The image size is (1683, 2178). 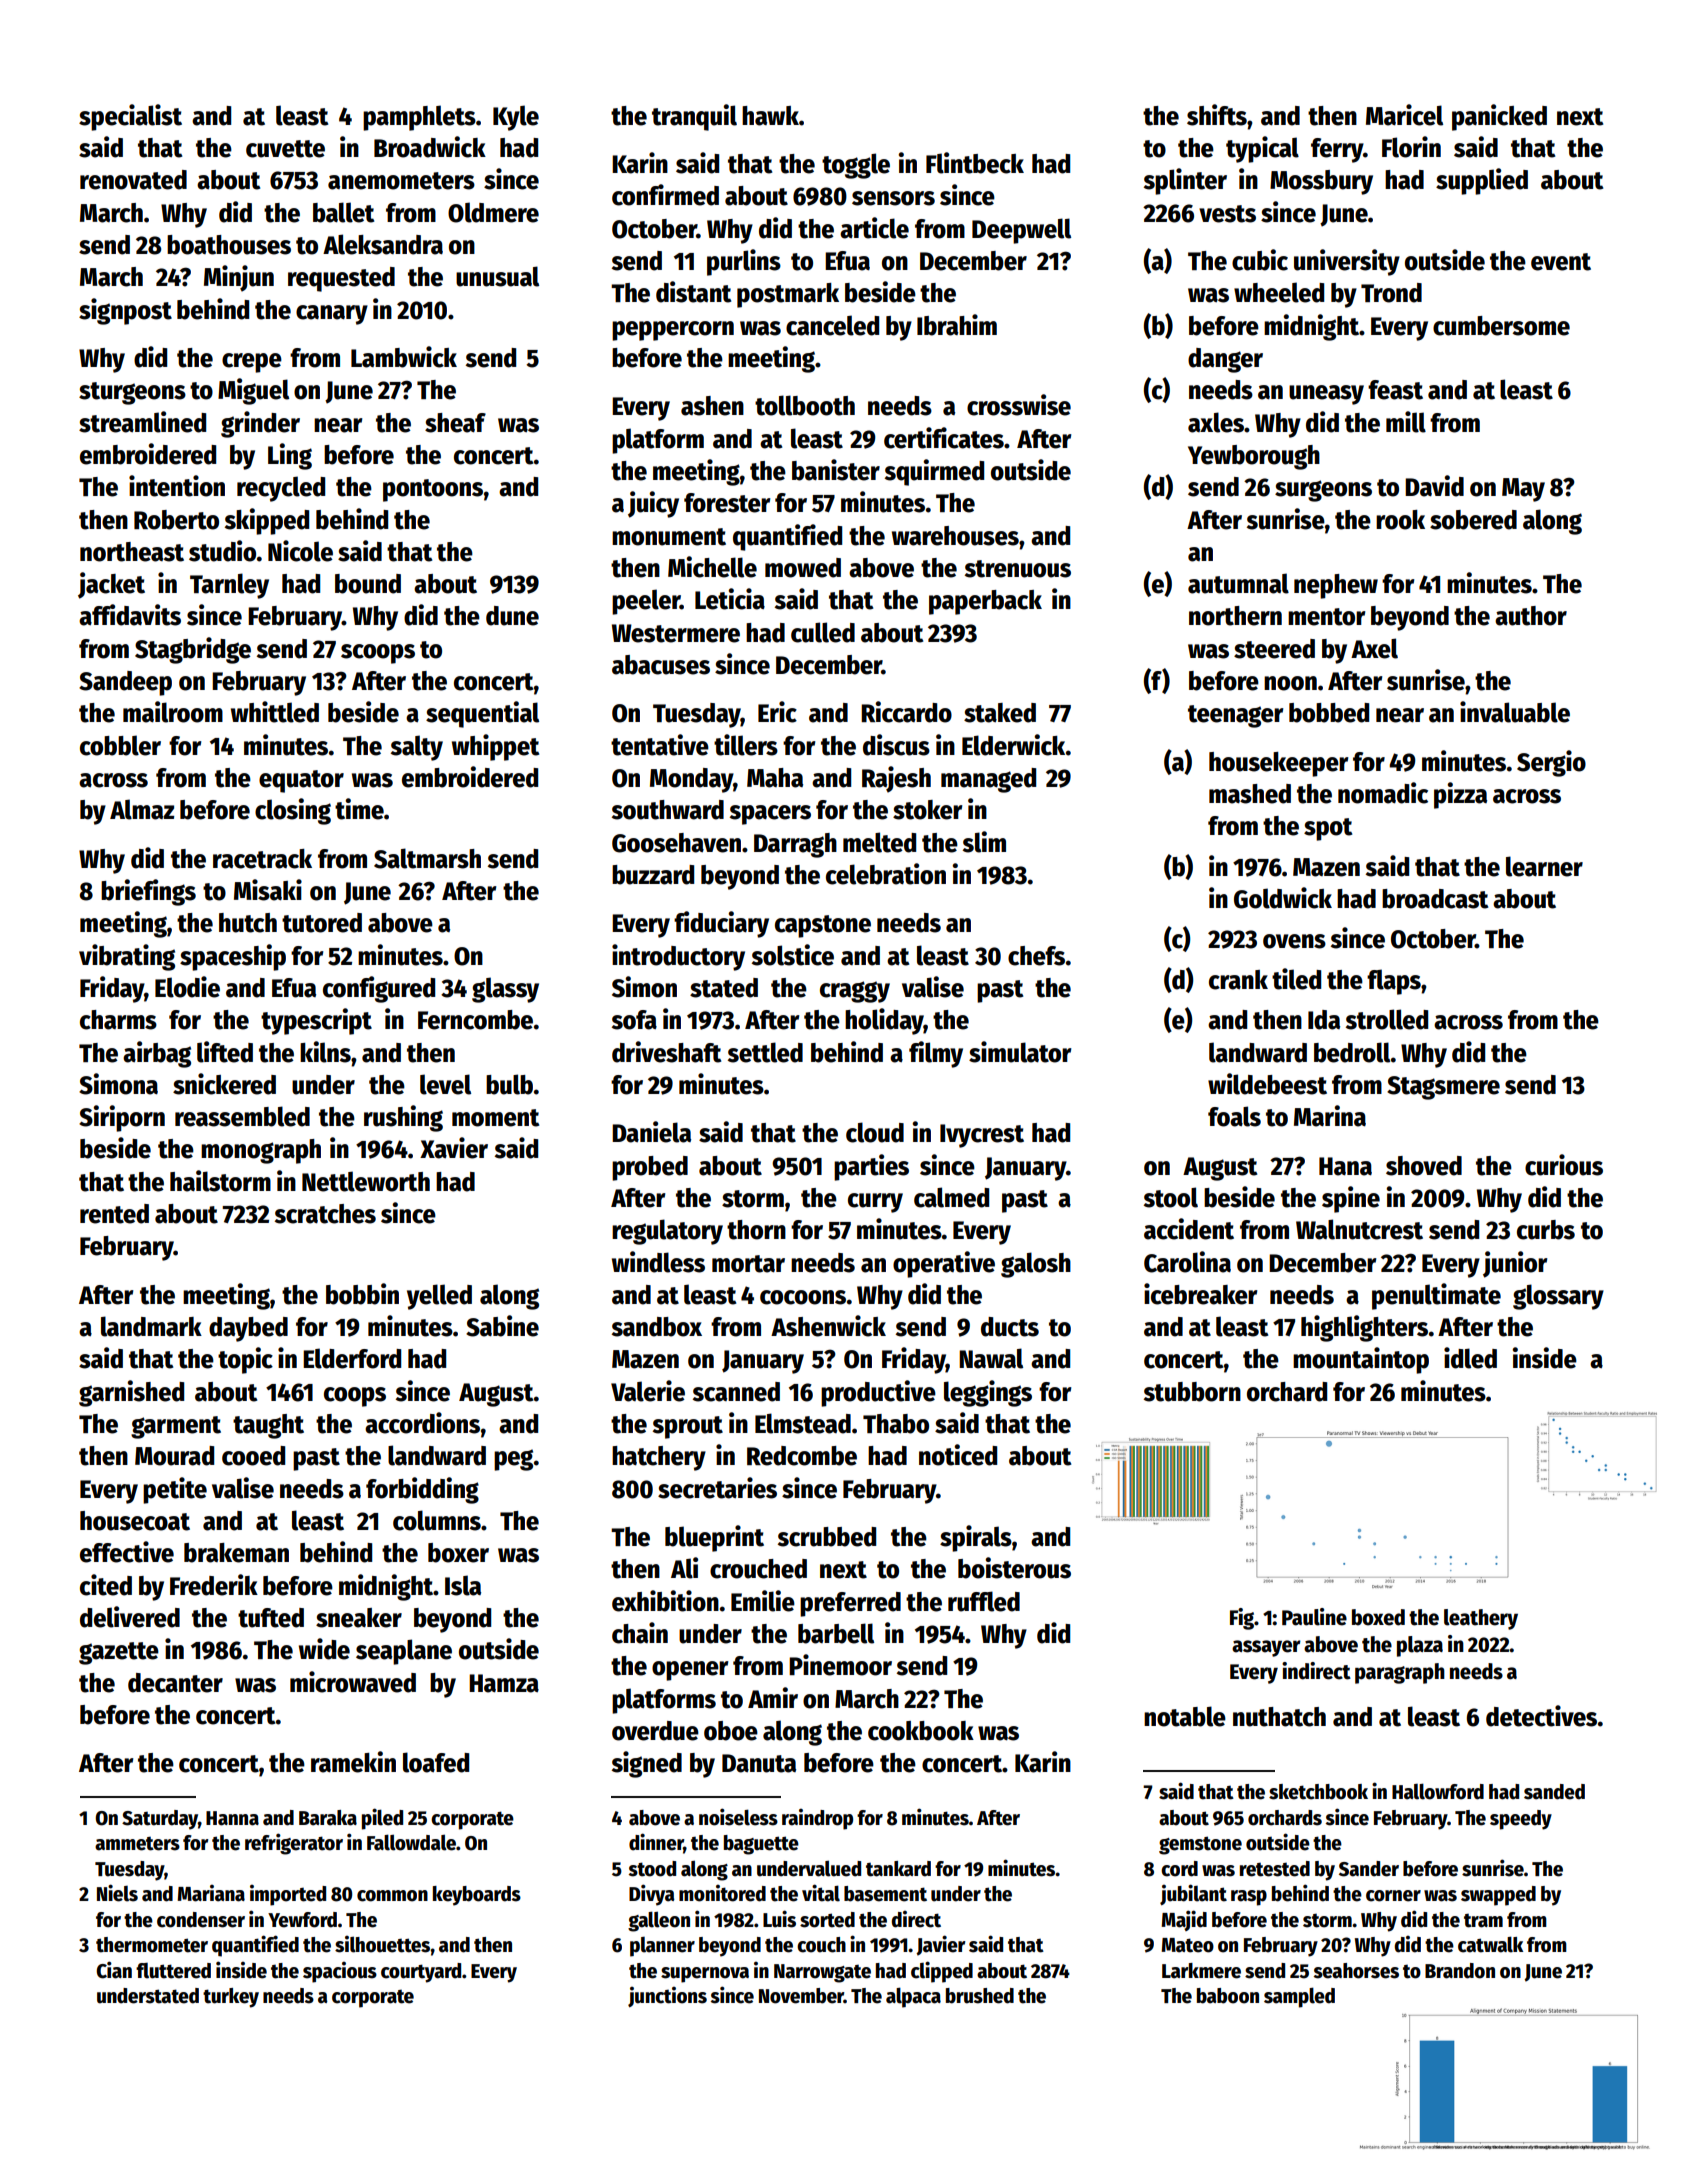 I want to click on event, so click(x=1561, y=262).
